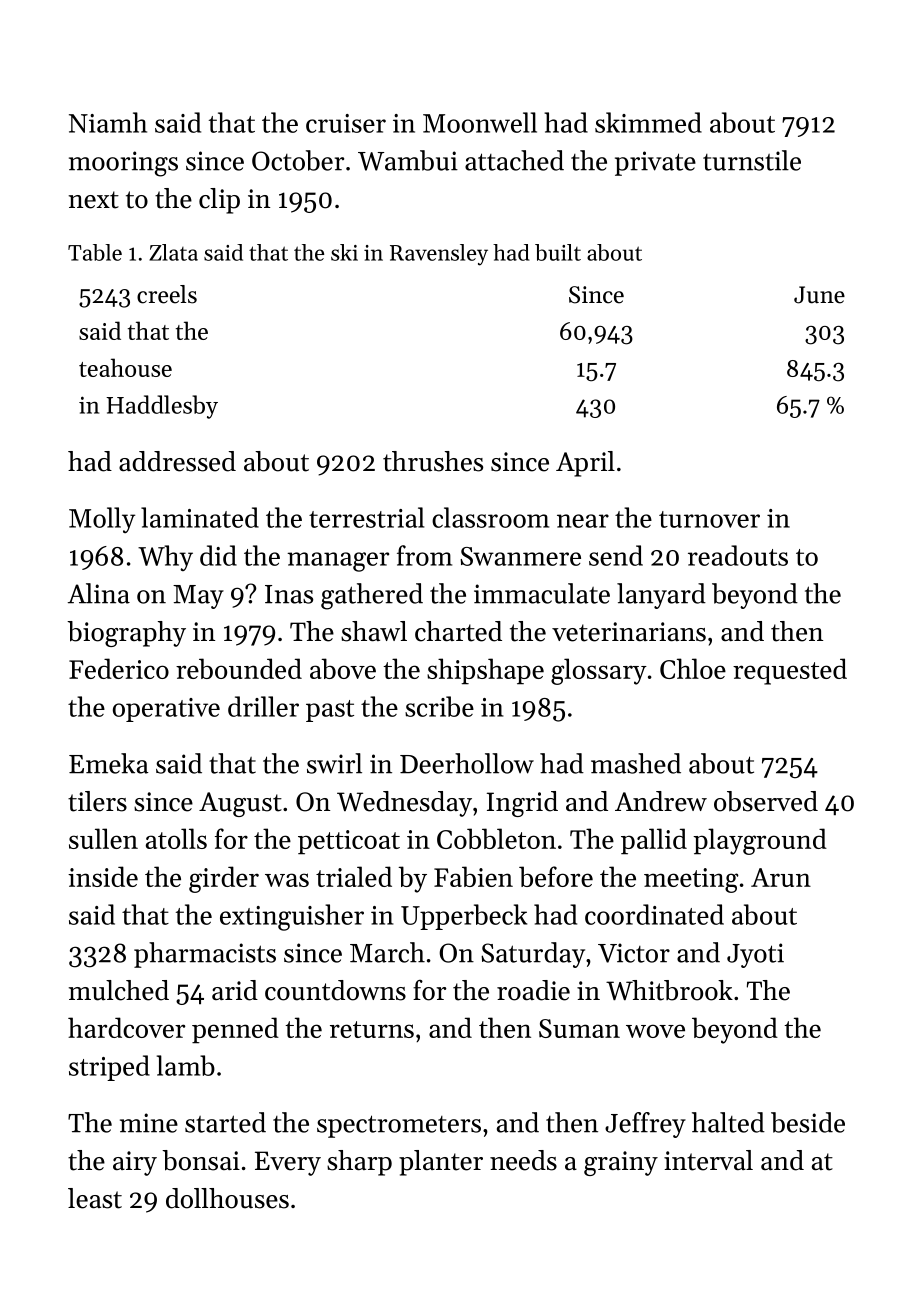 Image resolution: width=924 pixels, height=1311 pixels. Describe the element at coordinates (480, 122) in the screenshot. I see `Moonwell` at that location.
